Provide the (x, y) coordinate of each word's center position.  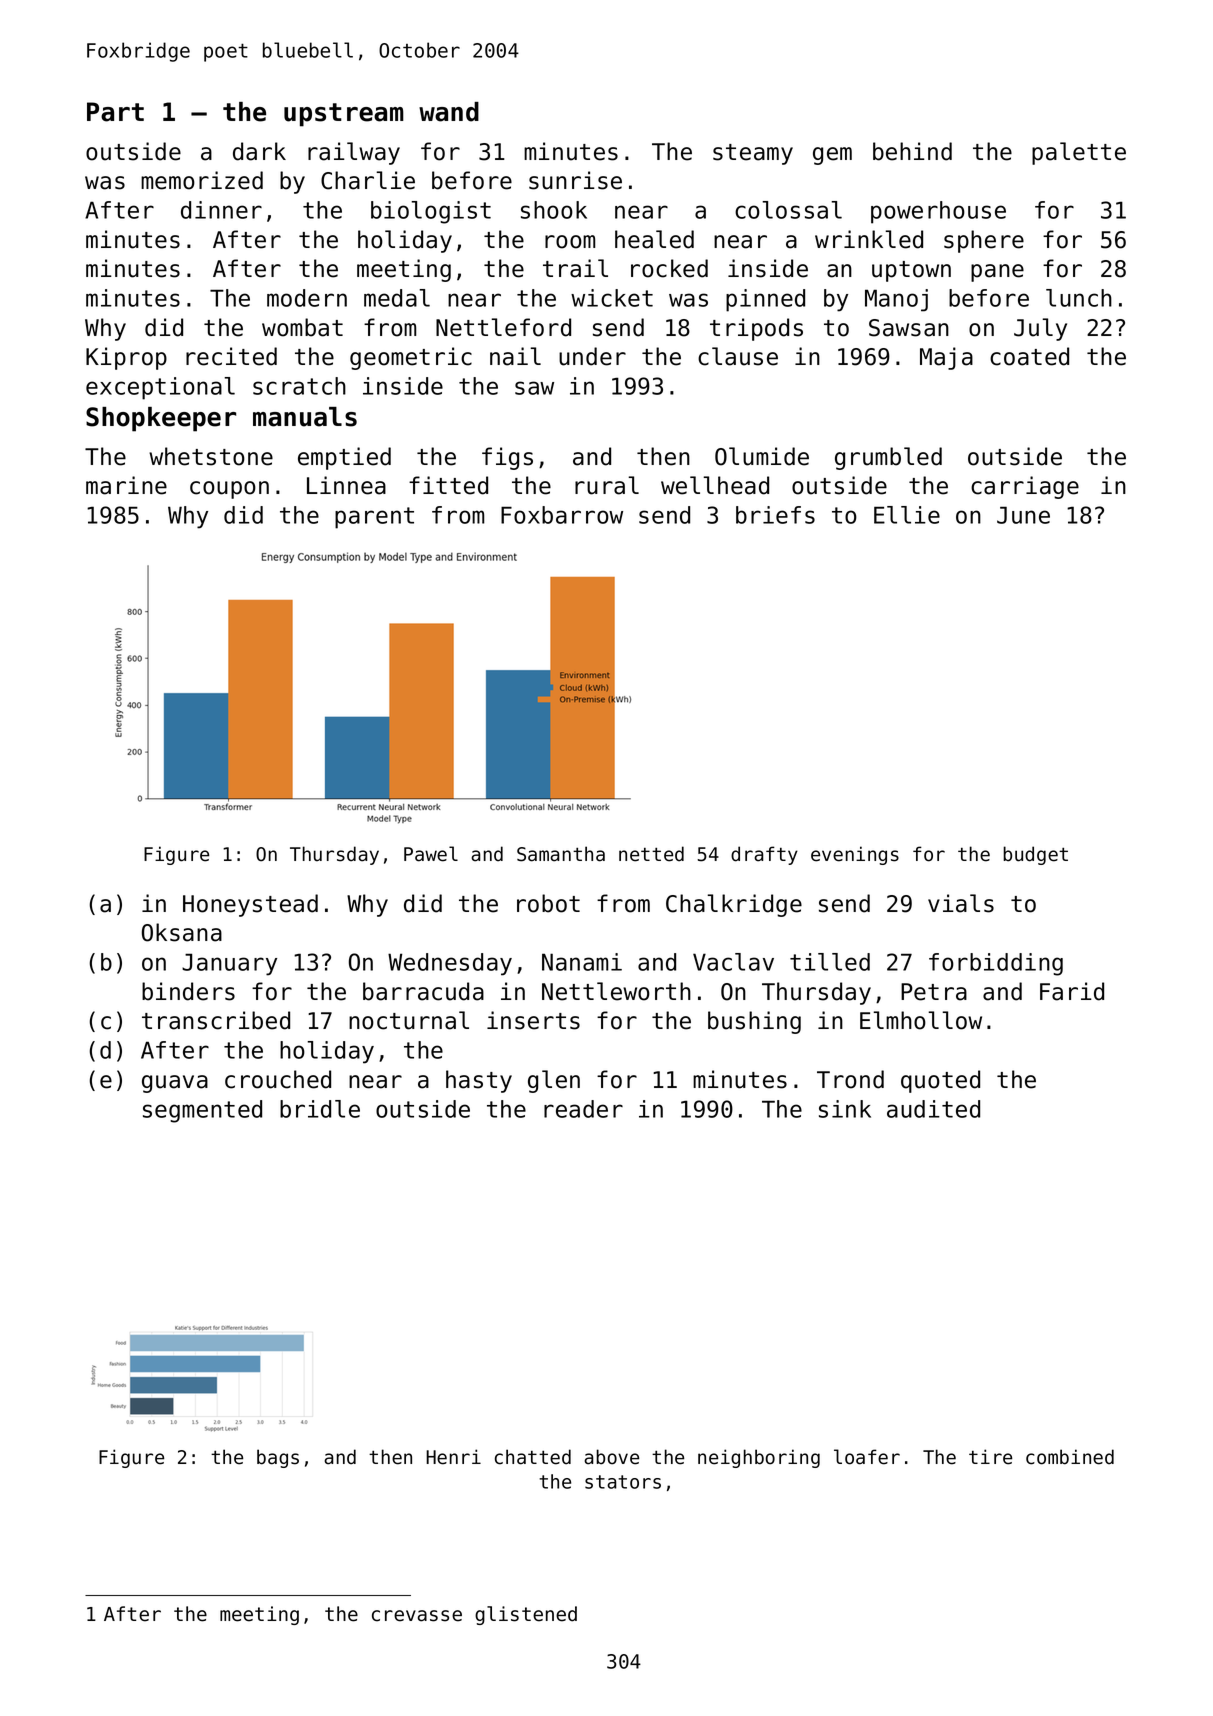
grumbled (888, 458)
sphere (984, 241)
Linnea (346, 485)
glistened (526, 1615)
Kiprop (126, 358)
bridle (320, 1109)
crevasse (417, 1616)
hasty (479, 1081)
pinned (765, 300)
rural (607, 485)
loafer (867, 1457)
